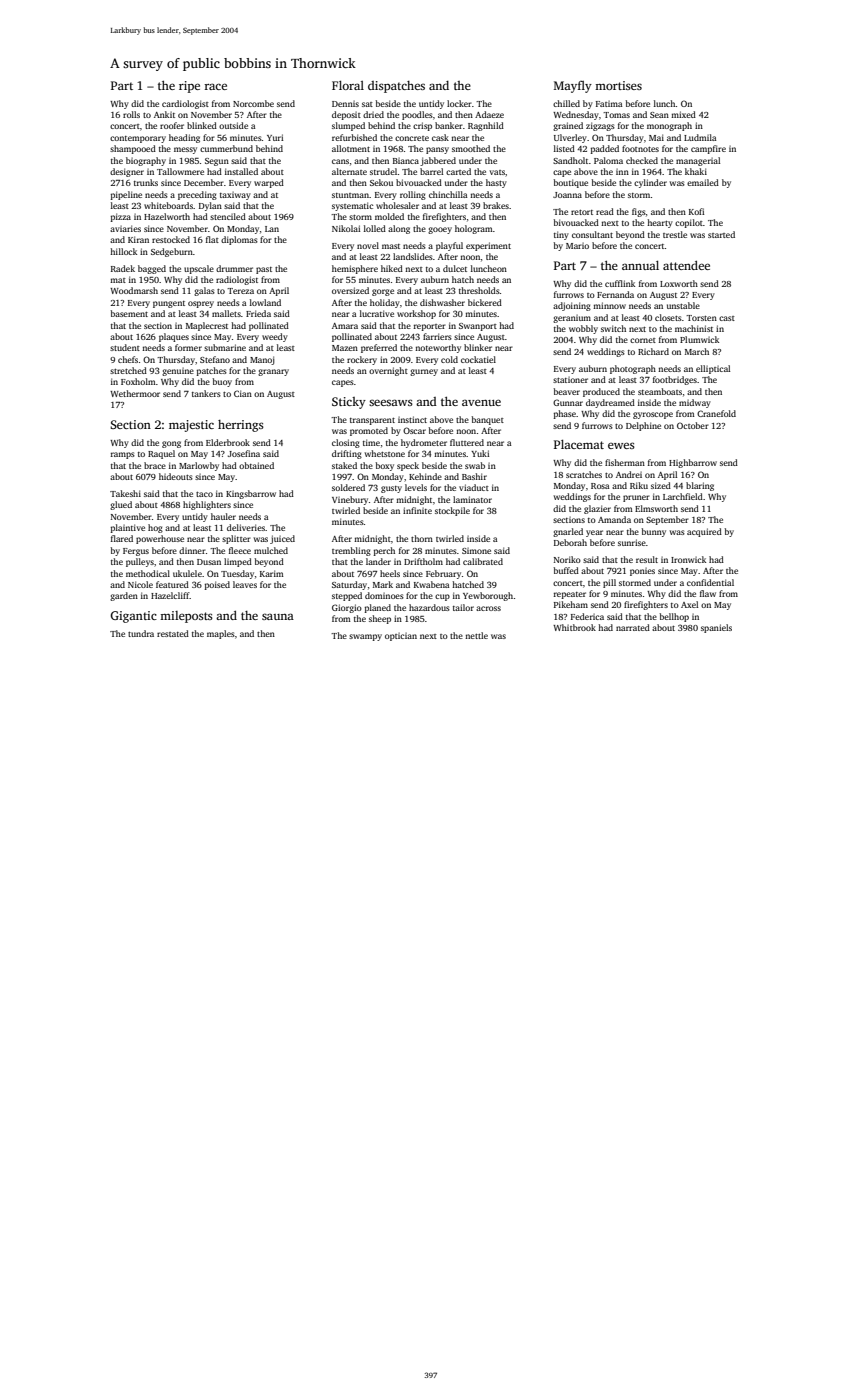 The image size is (849, 1400). Describe the element at coordinates (476, 551) in the page. I see `Simone` at that location.
